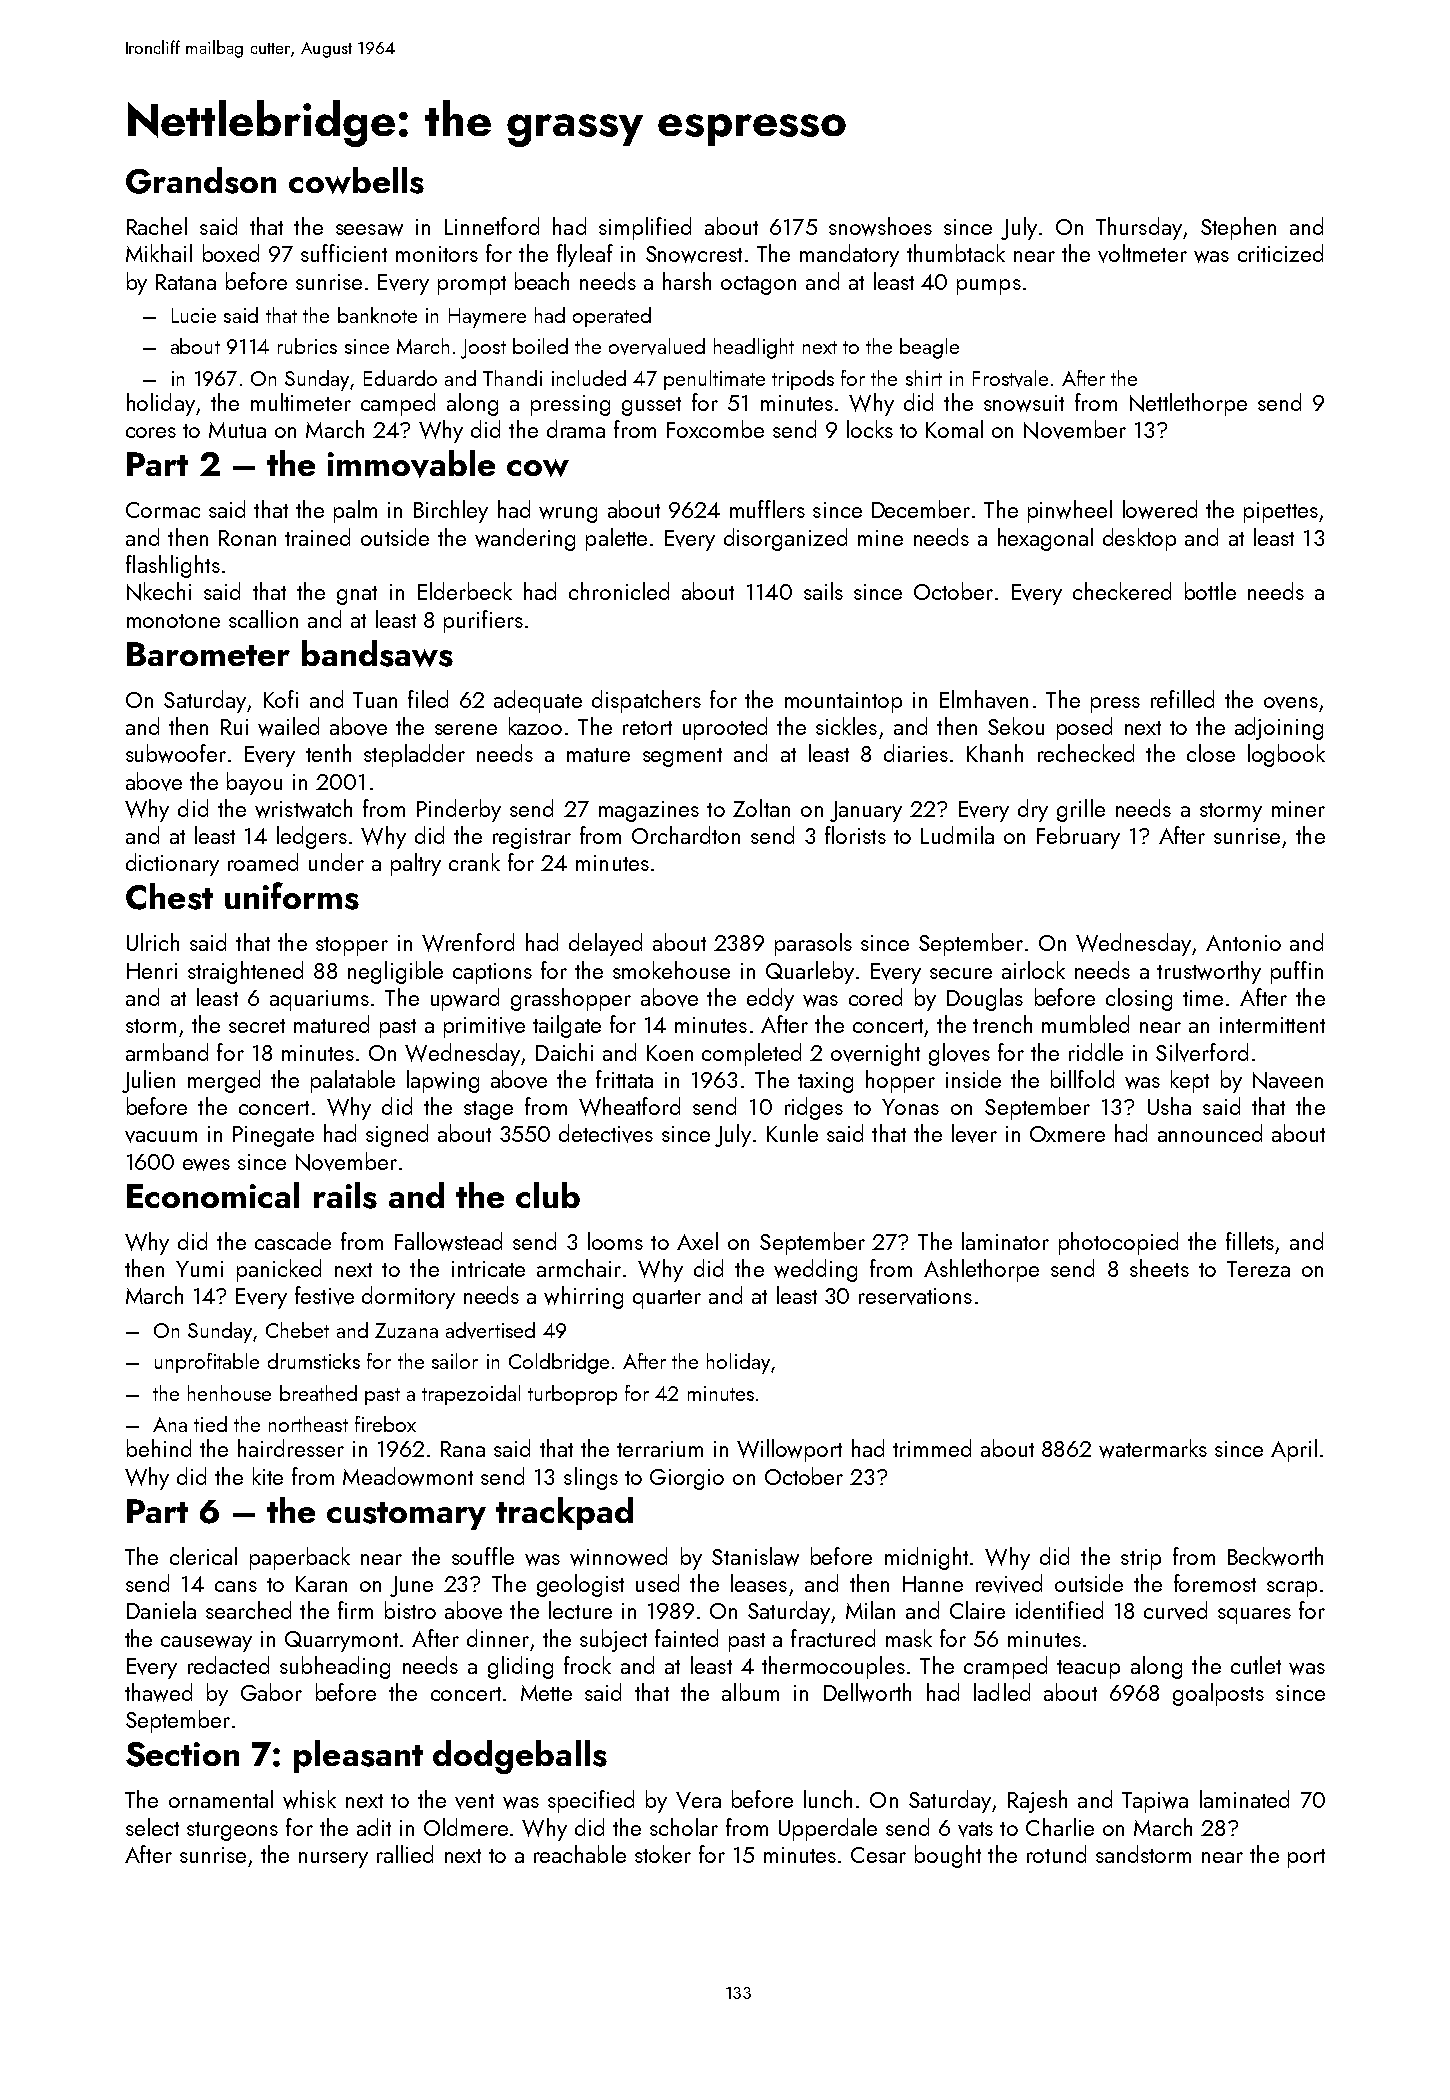 The image size is (1450, 2100). What do you see at coordinates (414, 755) in the screenshot?
I see `stepladder` at bounding box center [414, 755].
